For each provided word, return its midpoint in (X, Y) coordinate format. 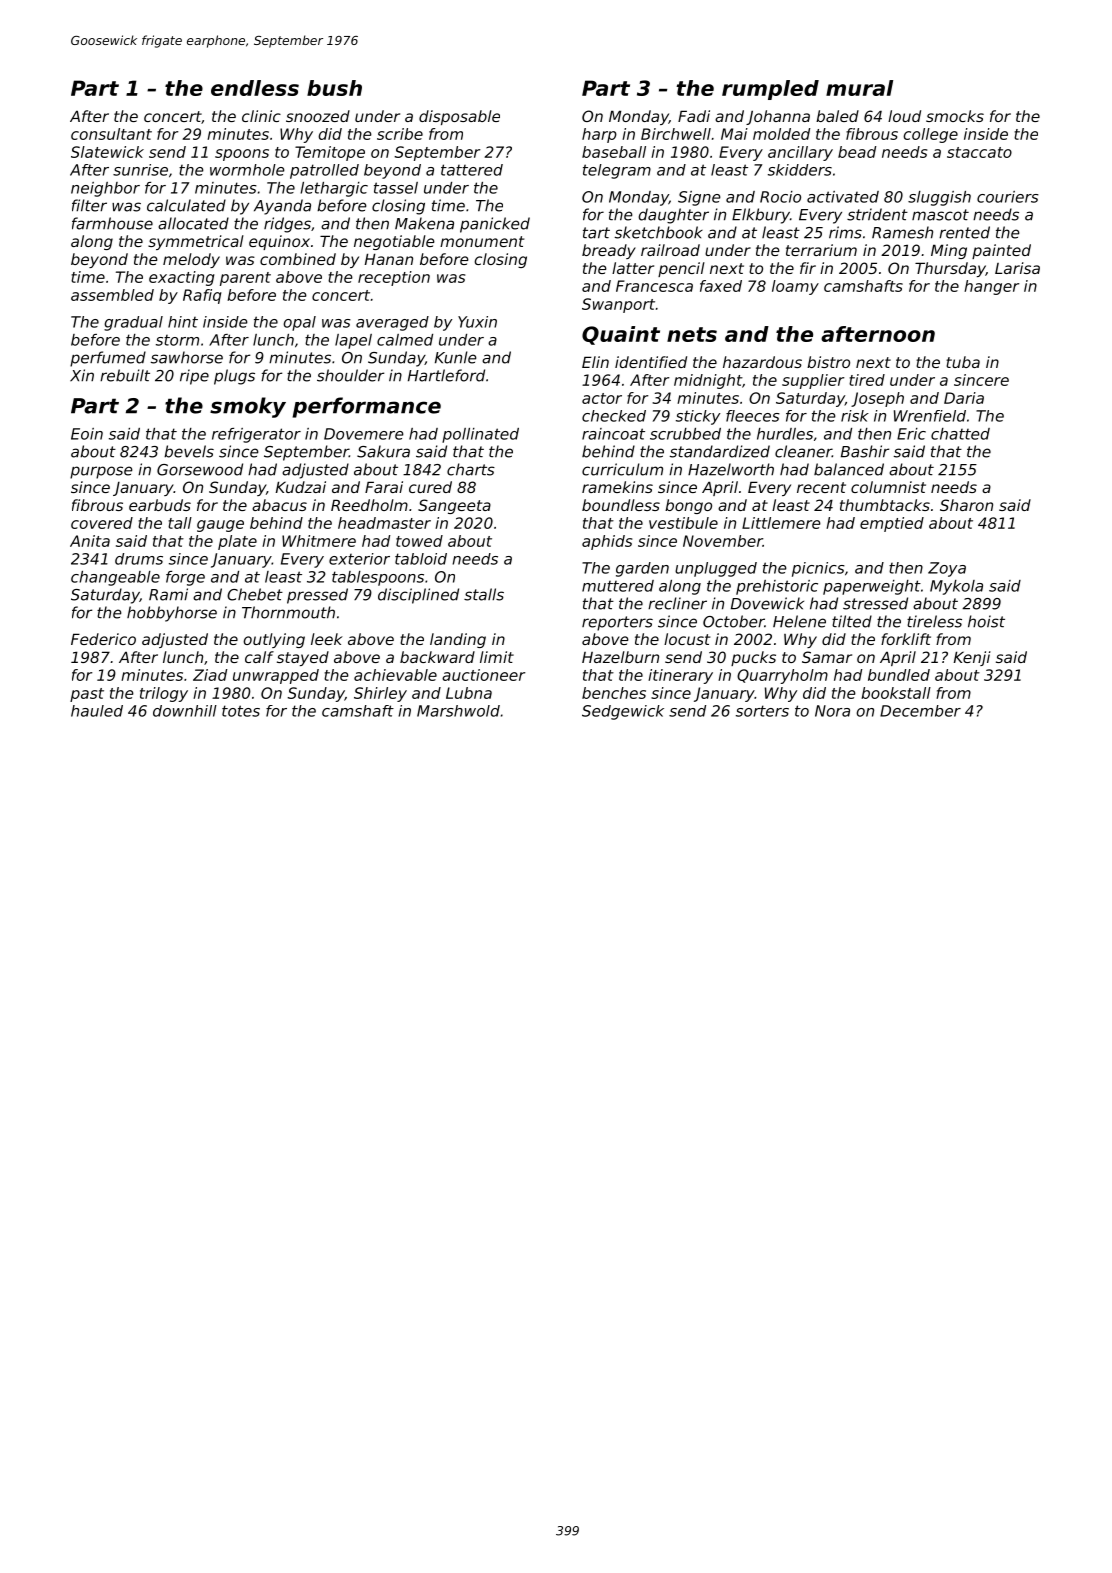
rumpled (770, 90)
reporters (617, 623)
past (87, 695)
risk (855, 416)
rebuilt (125, 375)
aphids (607, 542)
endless (255, 88)
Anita (90, 541)
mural (859, 88)
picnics (818, 569)
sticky (698, 417)
